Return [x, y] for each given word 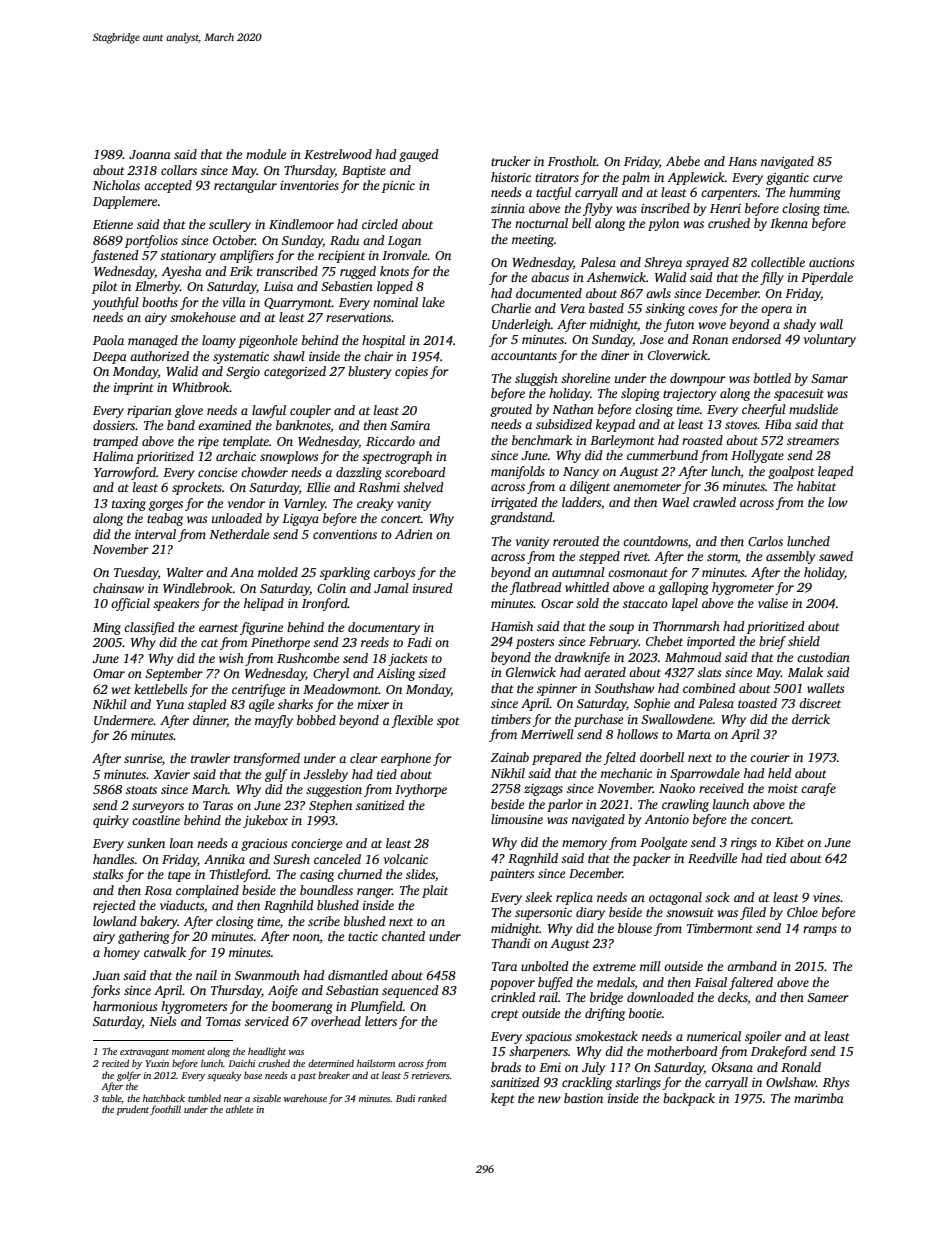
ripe [208, 443]
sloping [640, 394]
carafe [818, 789]
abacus [550, 277]
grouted [511, 410]
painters [512, 875]
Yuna [170, 704]
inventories [309, 185]
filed [753, 913]
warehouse [305, 1098]
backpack [689, 1099]
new [549, 1099]
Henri [725, 208]
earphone [406, 759]
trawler [210, 758]
